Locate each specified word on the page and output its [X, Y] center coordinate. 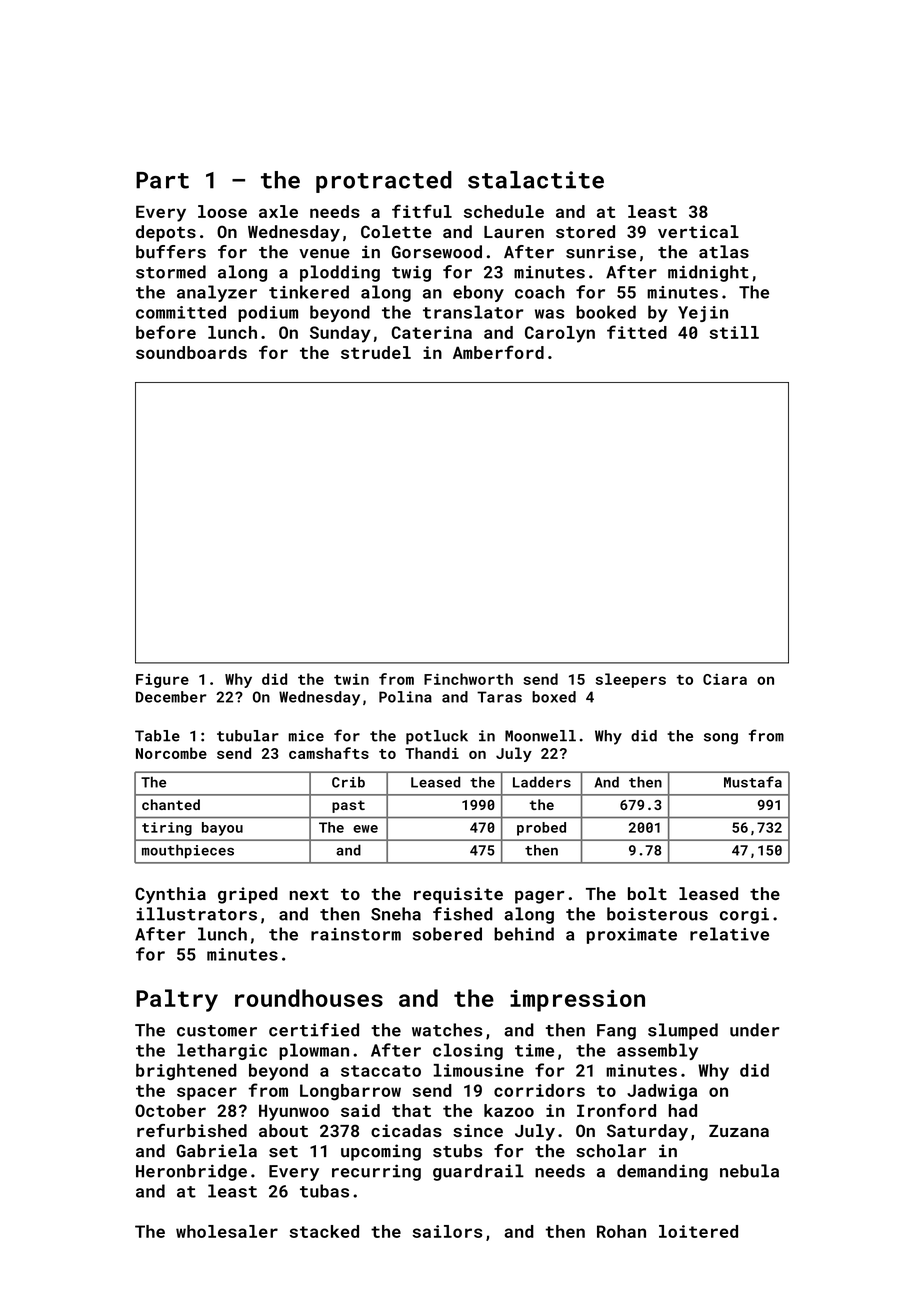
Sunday [340, 334]
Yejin [703, 314]
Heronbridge [191, 1172]
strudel [376, 352]
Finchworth [468, 679]
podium [268, 313]
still [734, 332]
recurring [376, 1172]
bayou [222, 829]
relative [729, 934]
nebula [749, 1171]
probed [541, 829]
